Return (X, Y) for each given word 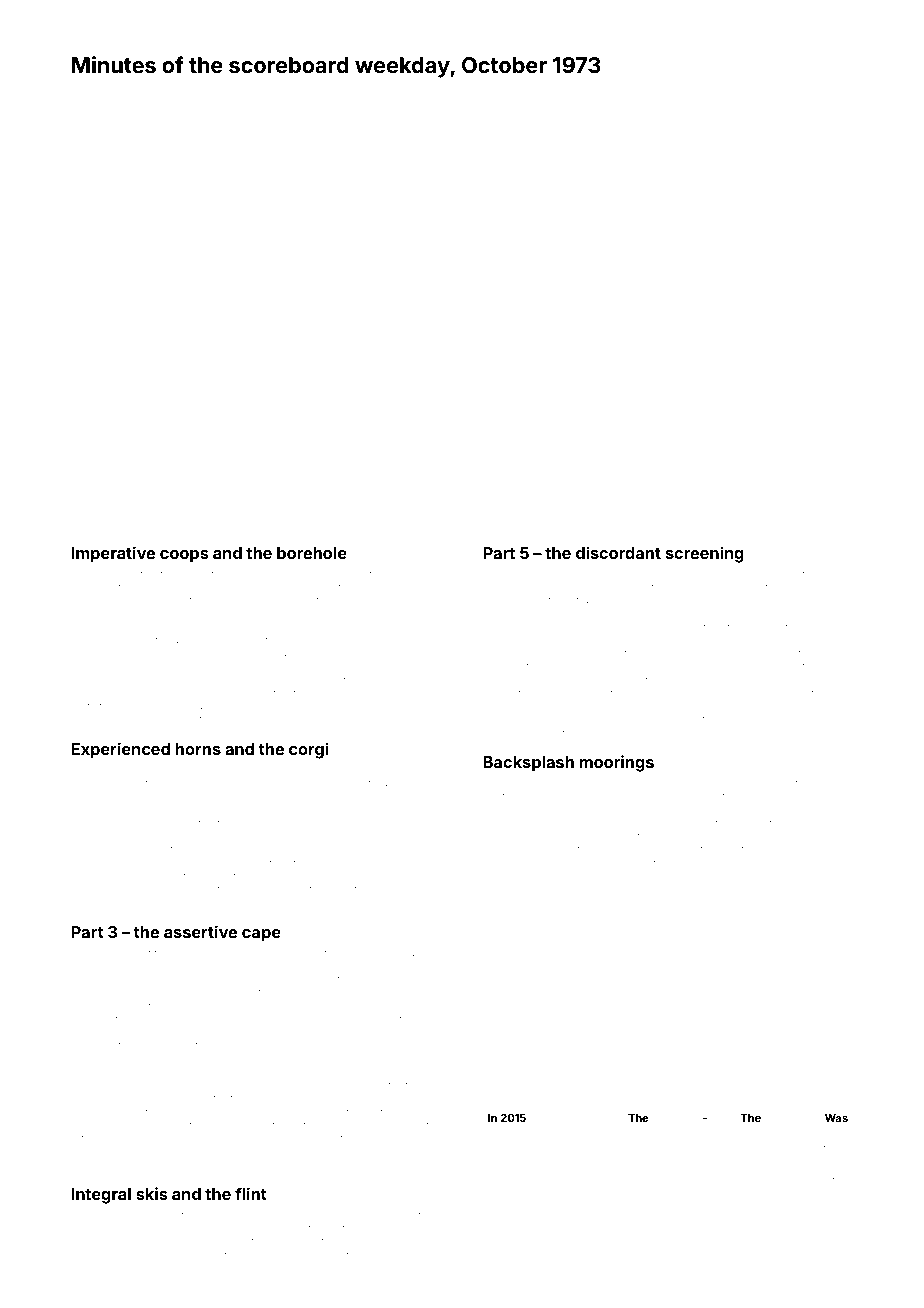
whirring (251, 602)
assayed (831, 940)
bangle (382, 1243)
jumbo (112, 682)
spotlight (93, 1100)
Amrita (580, 902)
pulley (620, 668)
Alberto (411, 613)
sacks (274, 1256)
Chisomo (705, 1150)
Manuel (382, 1138)
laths (496, 720)
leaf (843, 600)
